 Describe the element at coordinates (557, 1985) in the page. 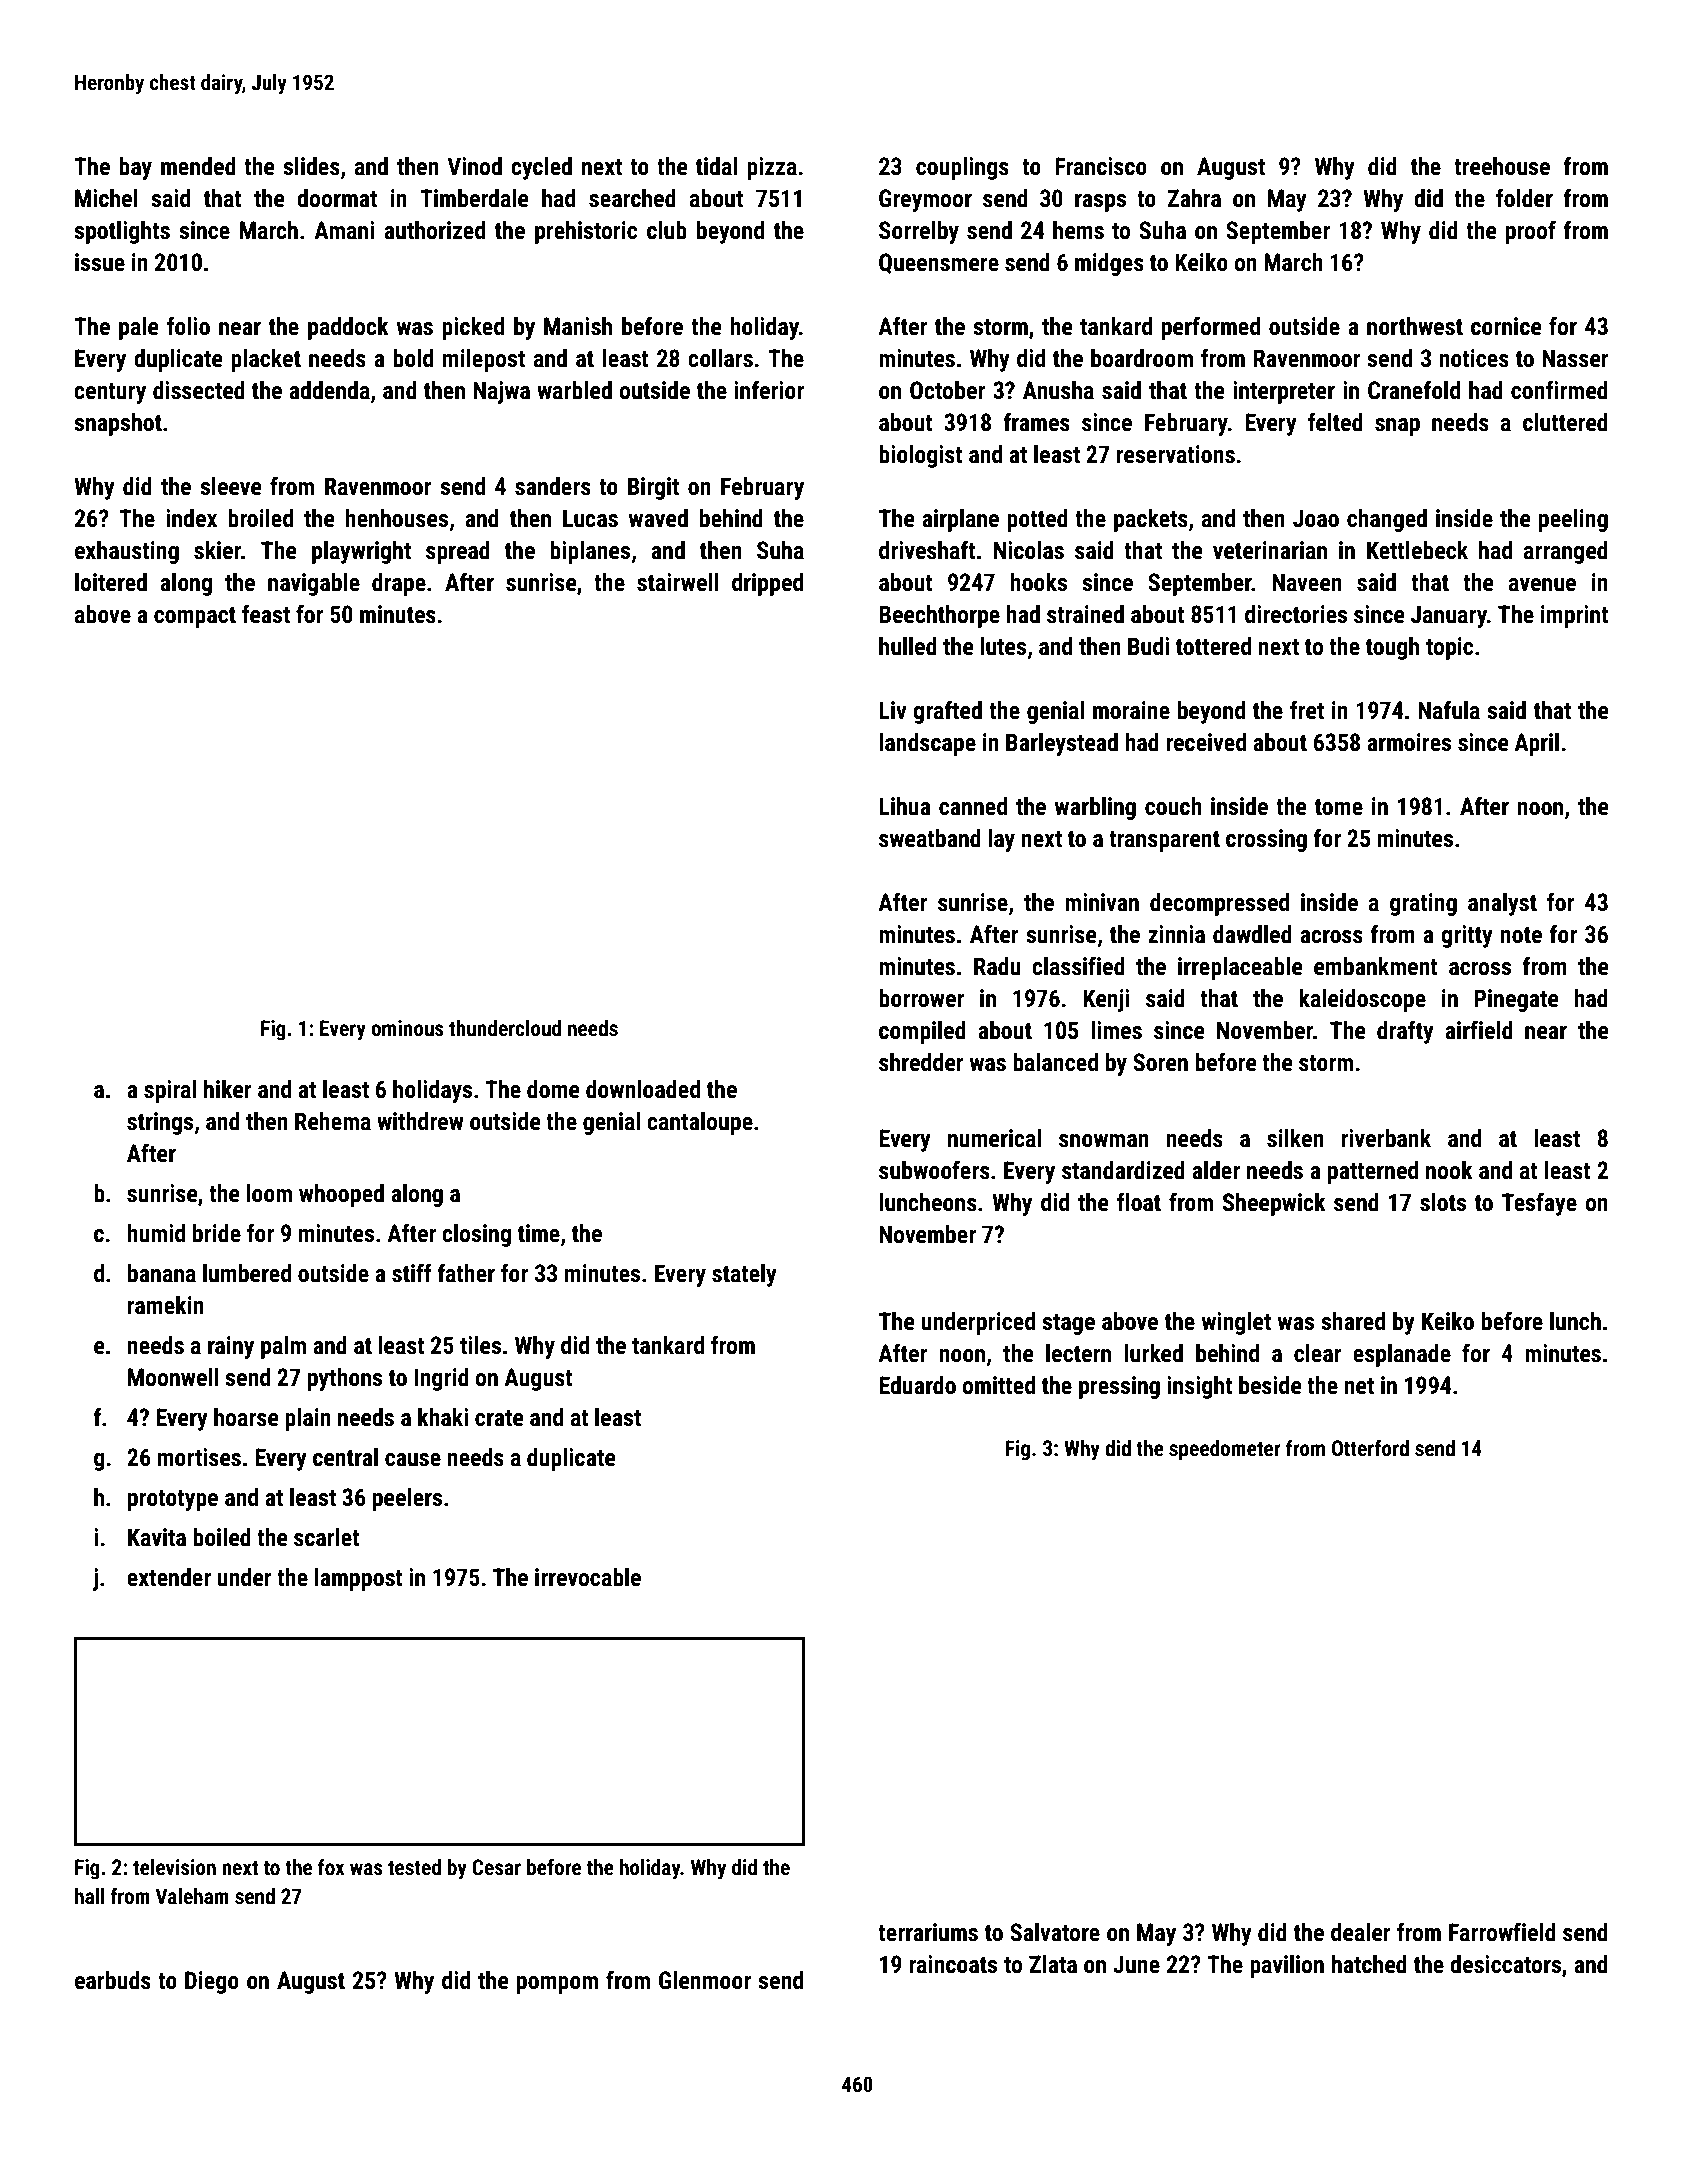

I see `pompom` at that location.
